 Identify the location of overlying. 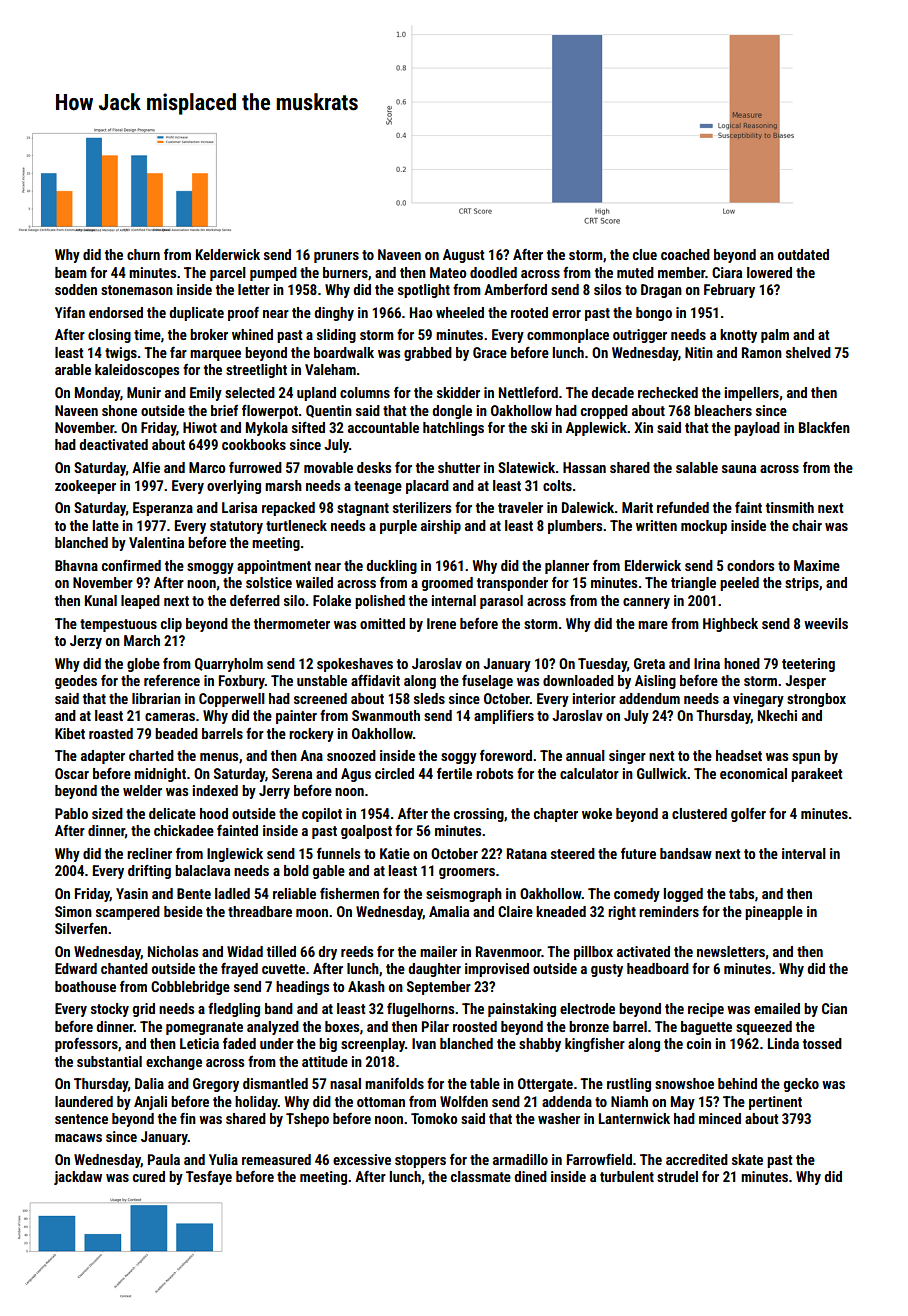
(234, 487).
